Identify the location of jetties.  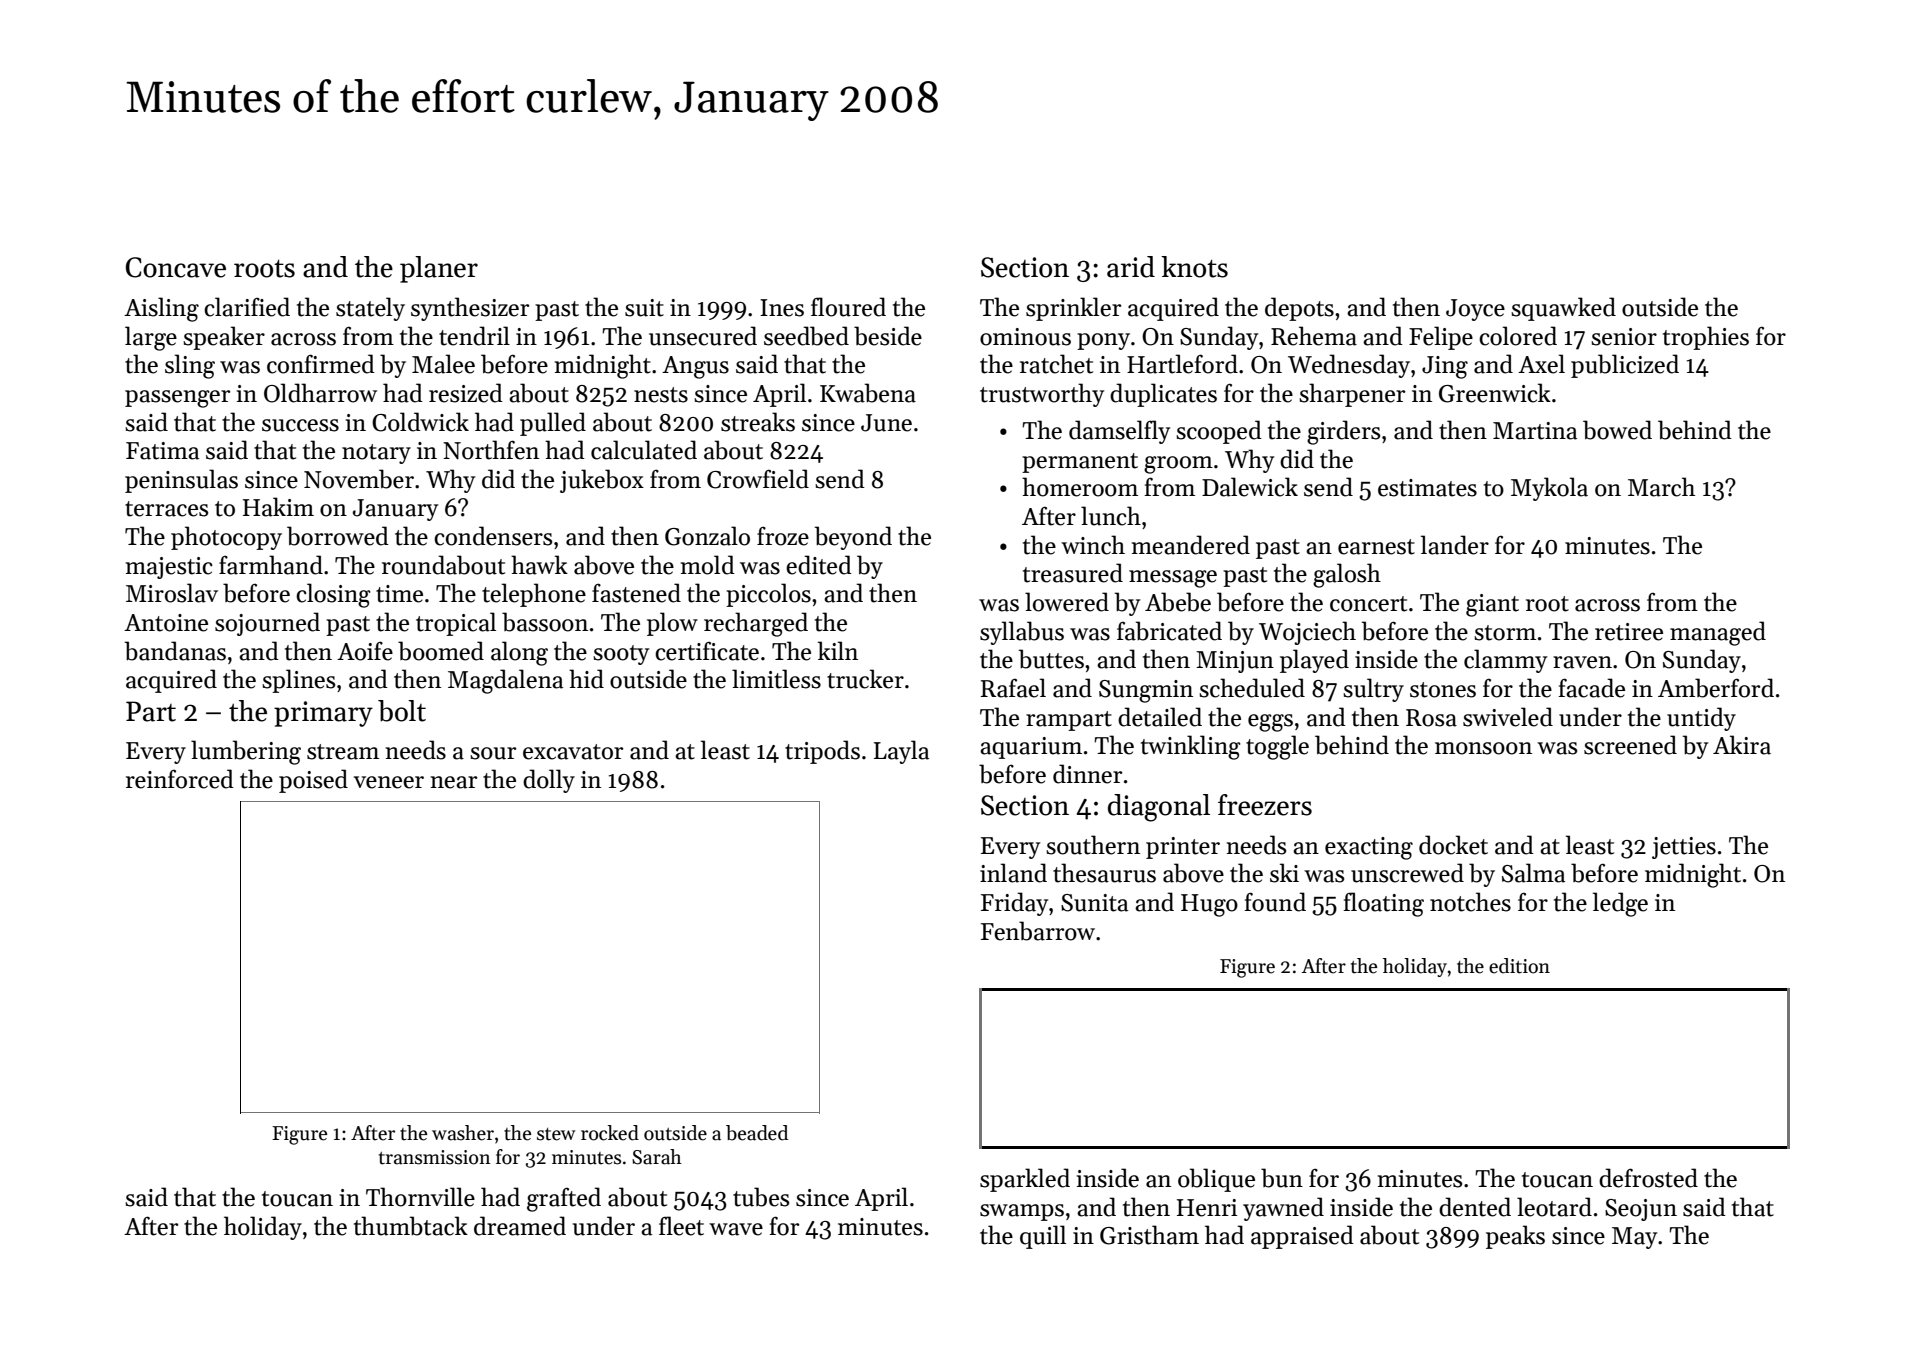
(1684, 848).
